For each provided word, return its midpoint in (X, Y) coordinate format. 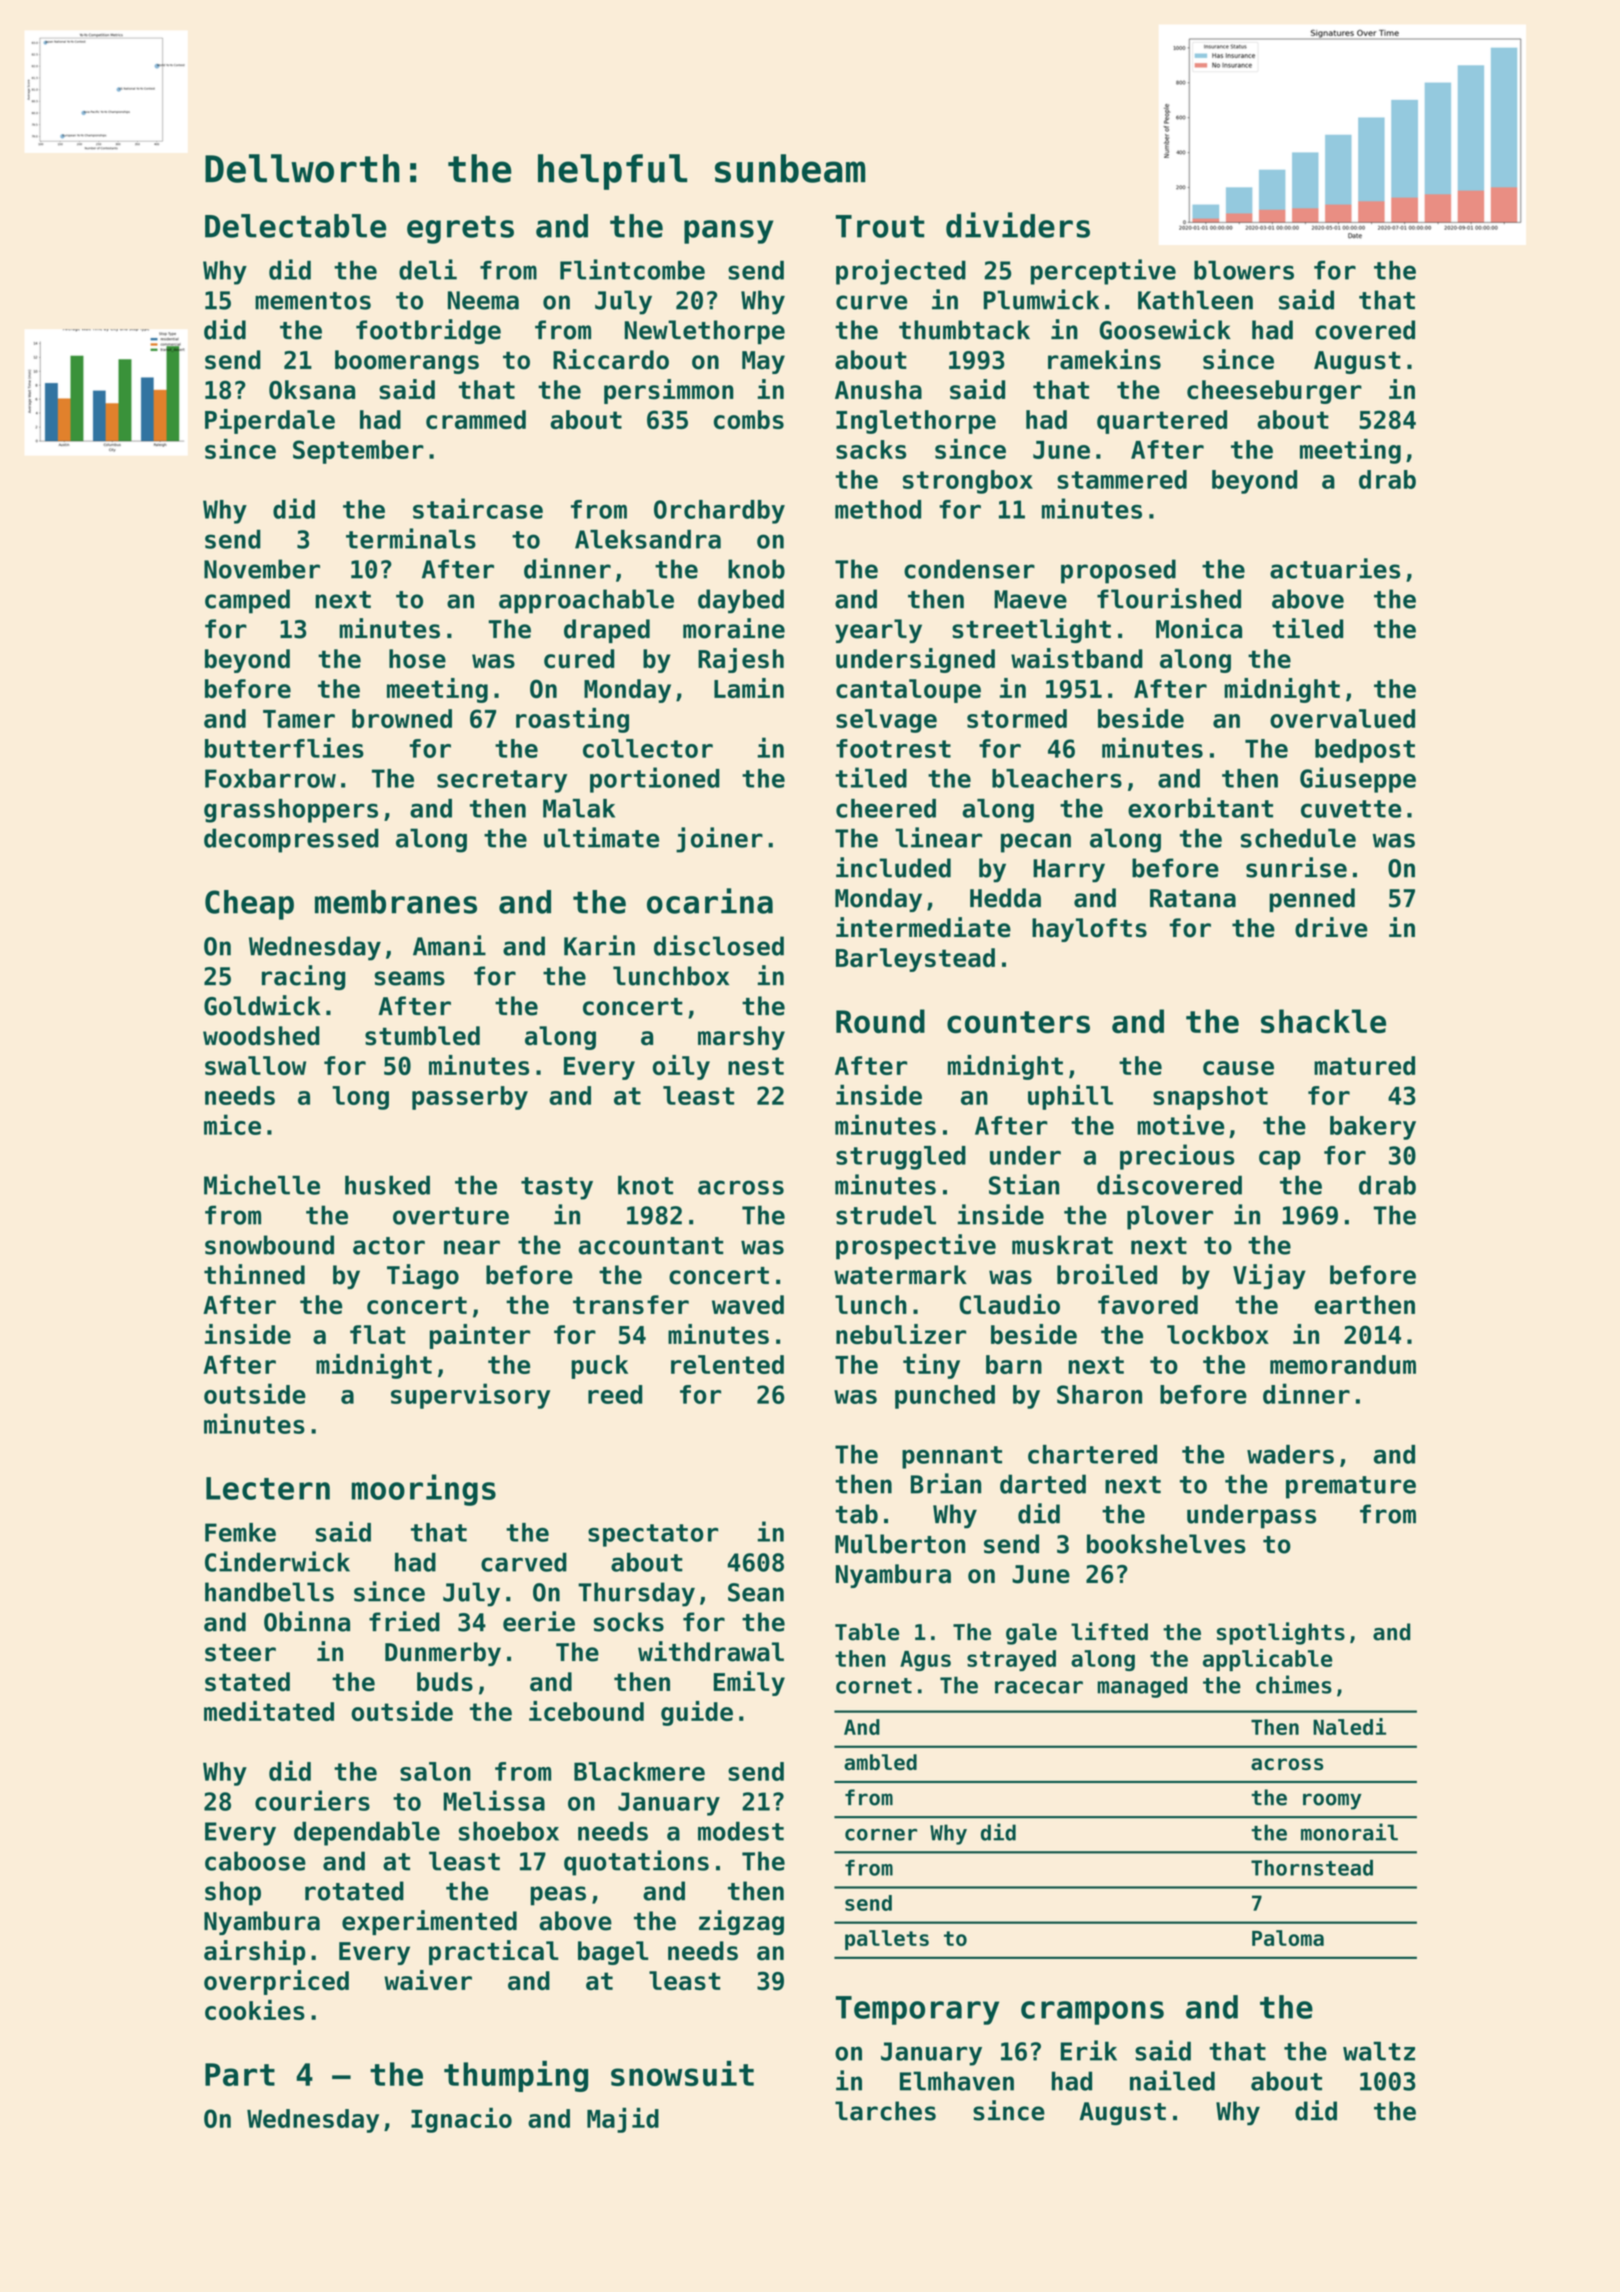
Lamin (749, 688)
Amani (449, 945)
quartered (1162, 422)
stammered (1122, 479)
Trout (880, 226)
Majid (623, 2120)
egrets (460, 230)
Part (240, 2074)
